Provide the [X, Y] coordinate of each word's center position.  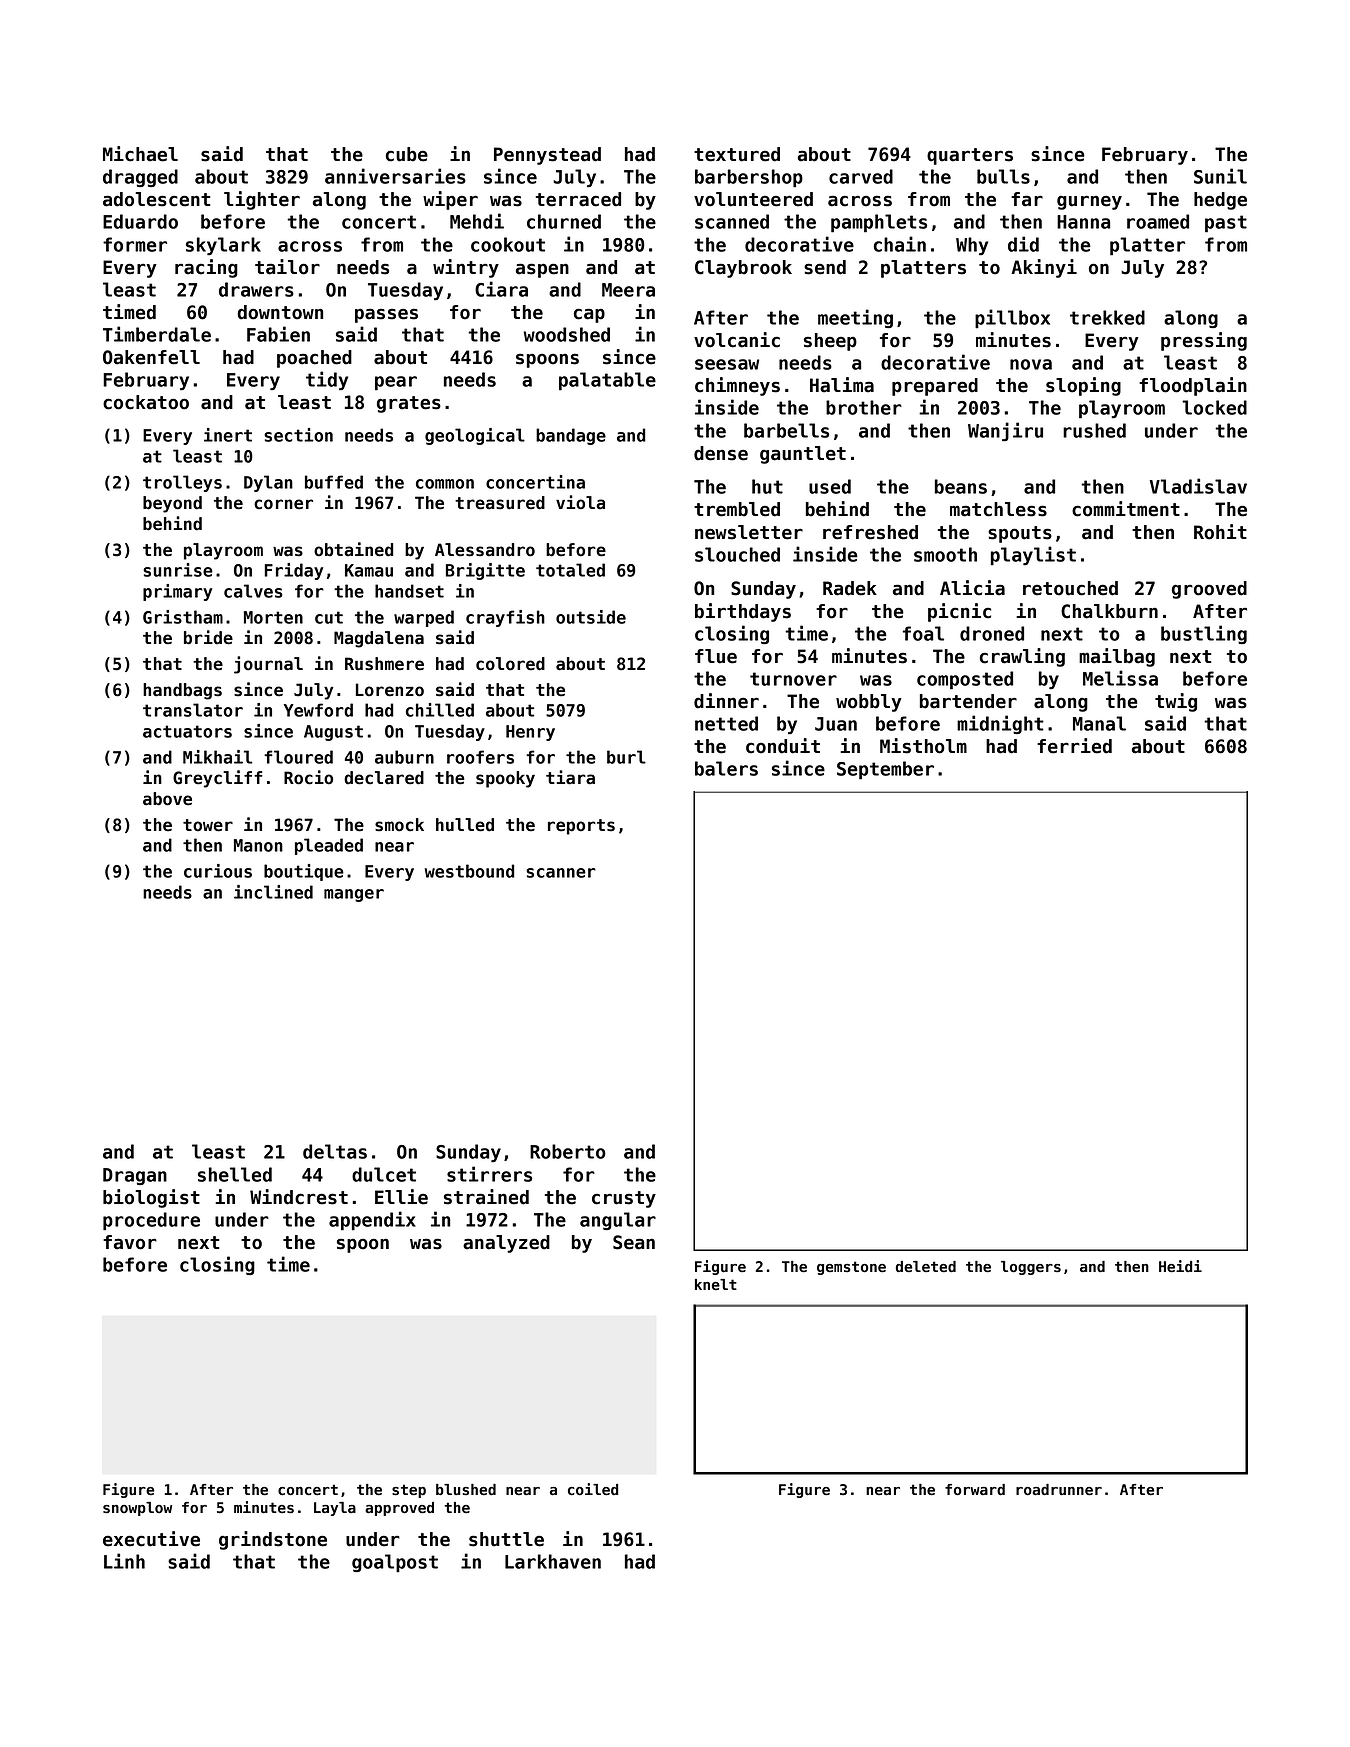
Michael [140, 154]
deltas [335, 1151]
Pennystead [547, 156]
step [409, 1491]
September [885, 770]
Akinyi [1044, 268]
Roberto [568, 1151]
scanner [561, 873]
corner [283, 504]
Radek [850, 588]
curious [218, 871]
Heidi [1180, 1266]
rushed [1094, 430]
